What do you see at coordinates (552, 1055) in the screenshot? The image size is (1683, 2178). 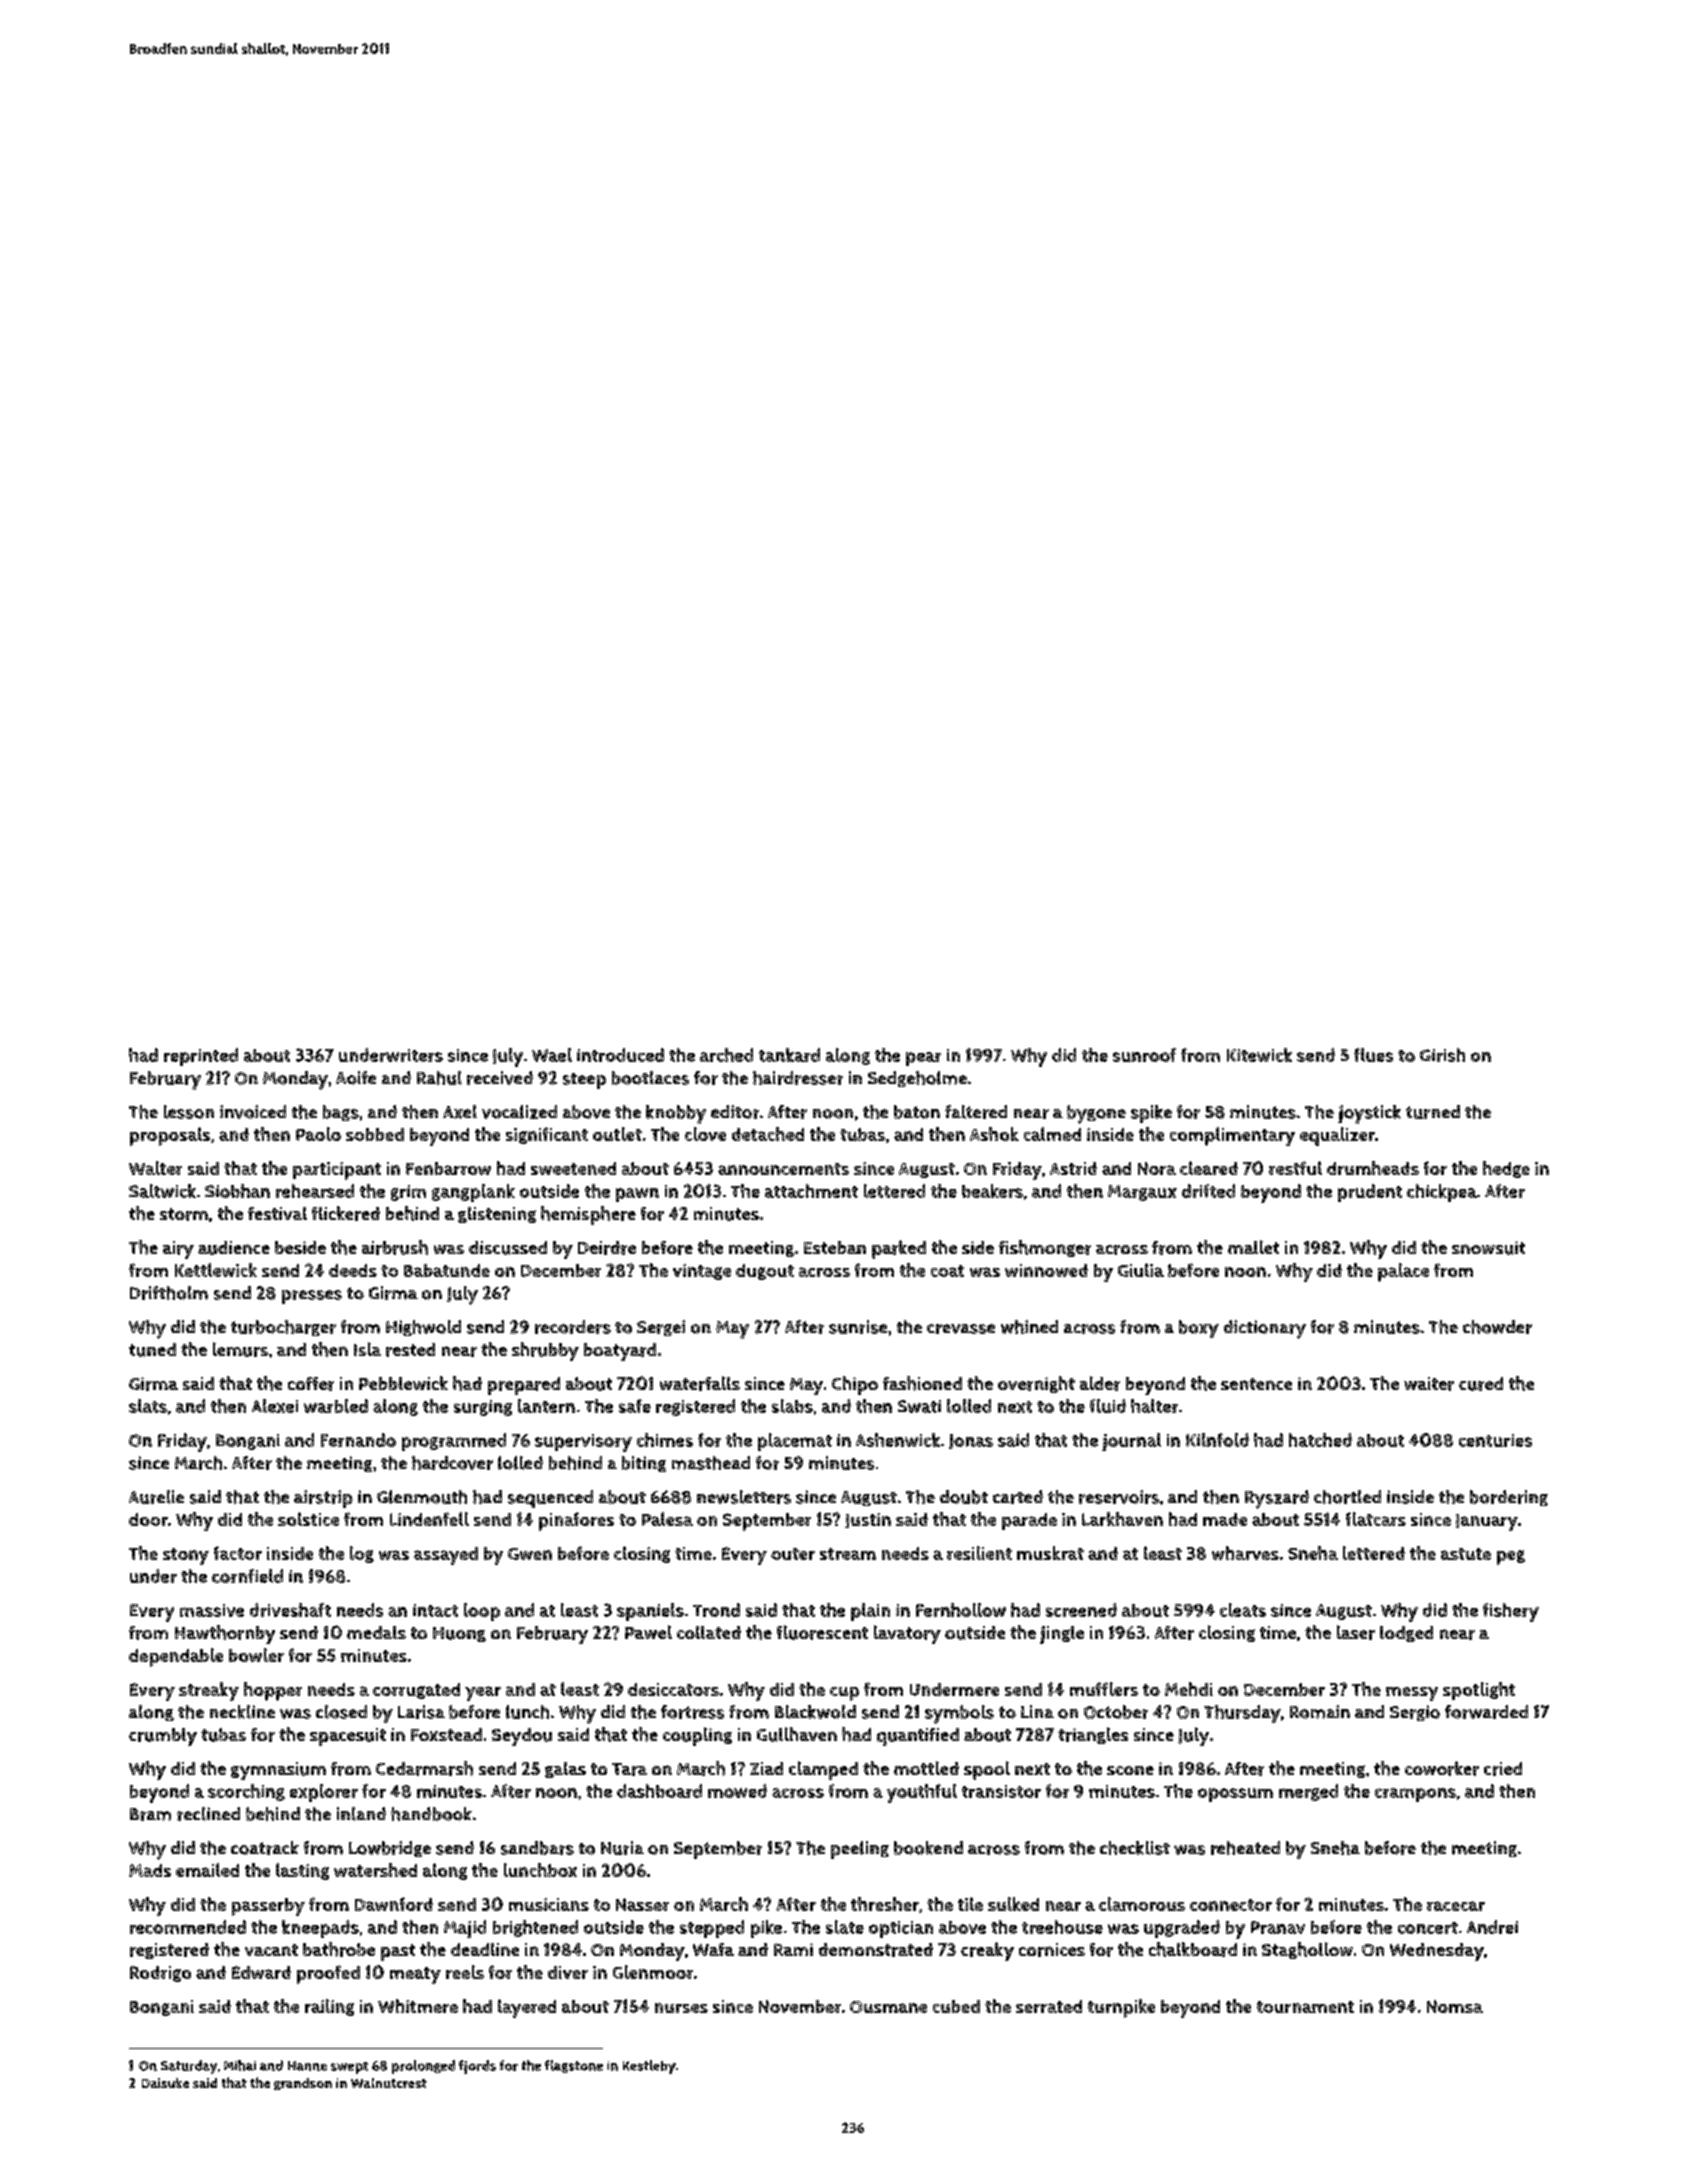 I see `Wael` at bounding box center [552, 1055].
